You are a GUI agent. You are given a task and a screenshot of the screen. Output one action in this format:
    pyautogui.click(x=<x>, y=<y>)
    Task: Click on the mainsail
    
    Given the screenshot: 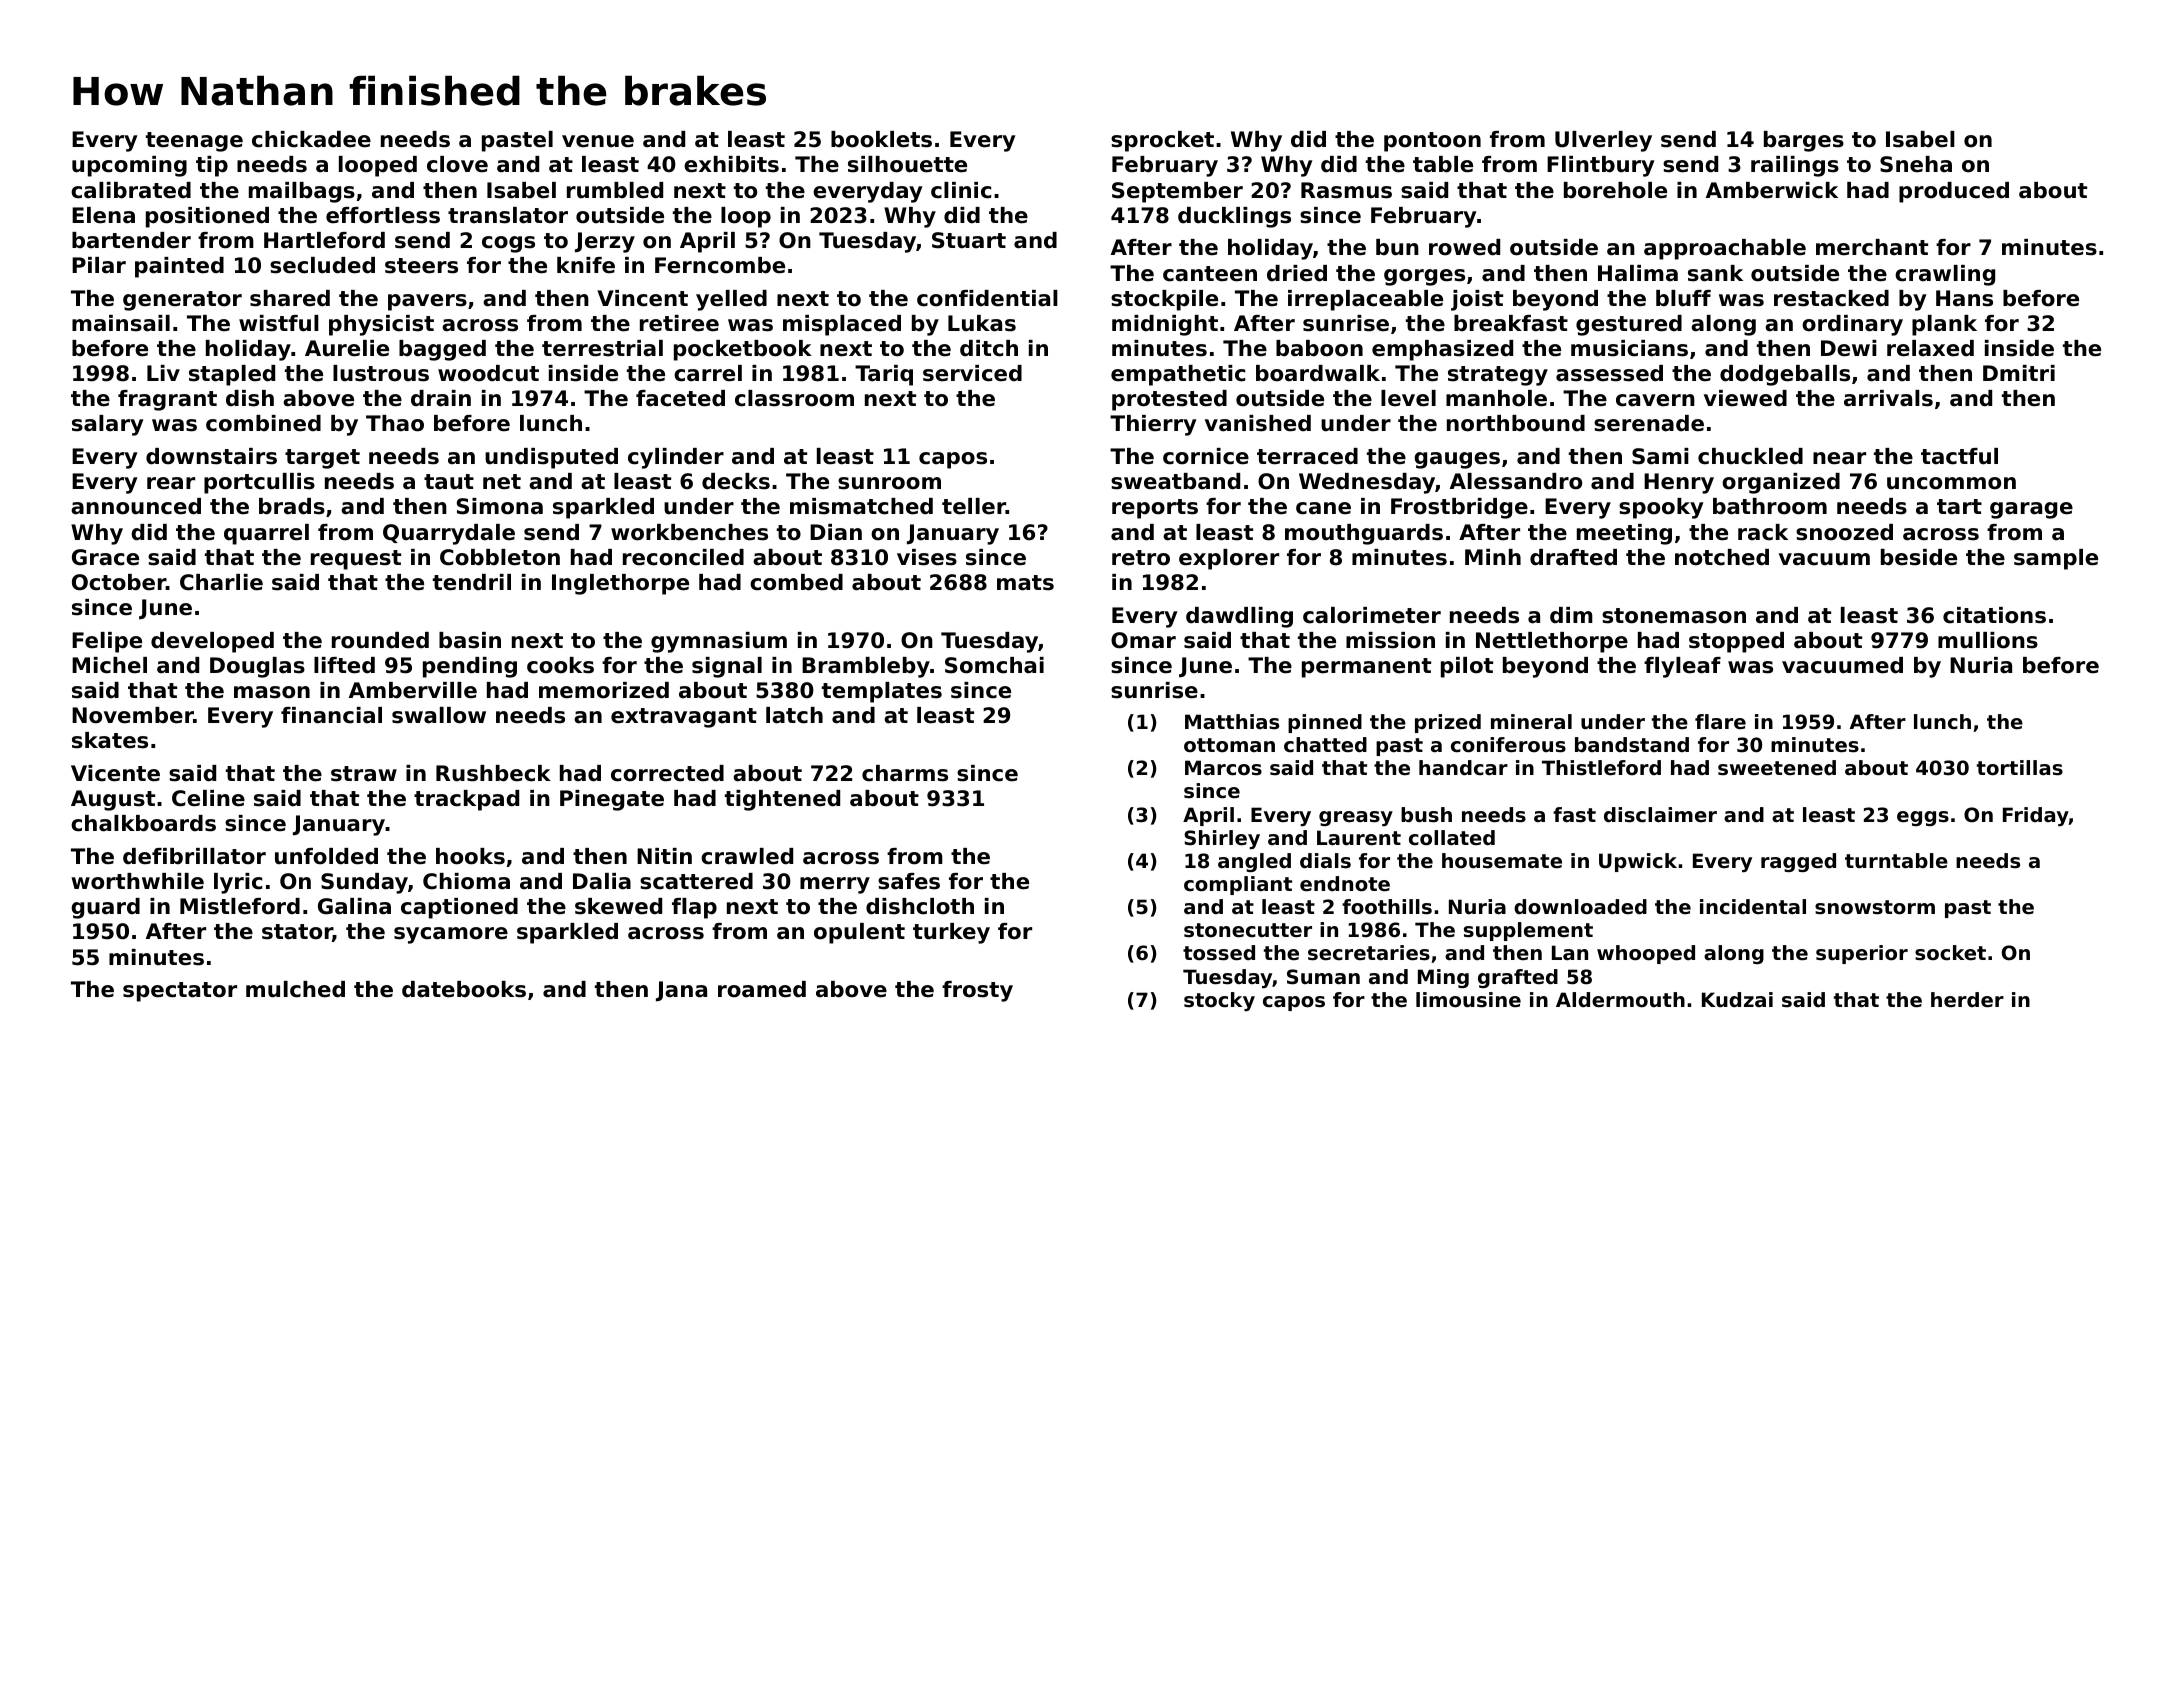 What is the action you would take?
    pyautogui.click(x=121, y=323)
